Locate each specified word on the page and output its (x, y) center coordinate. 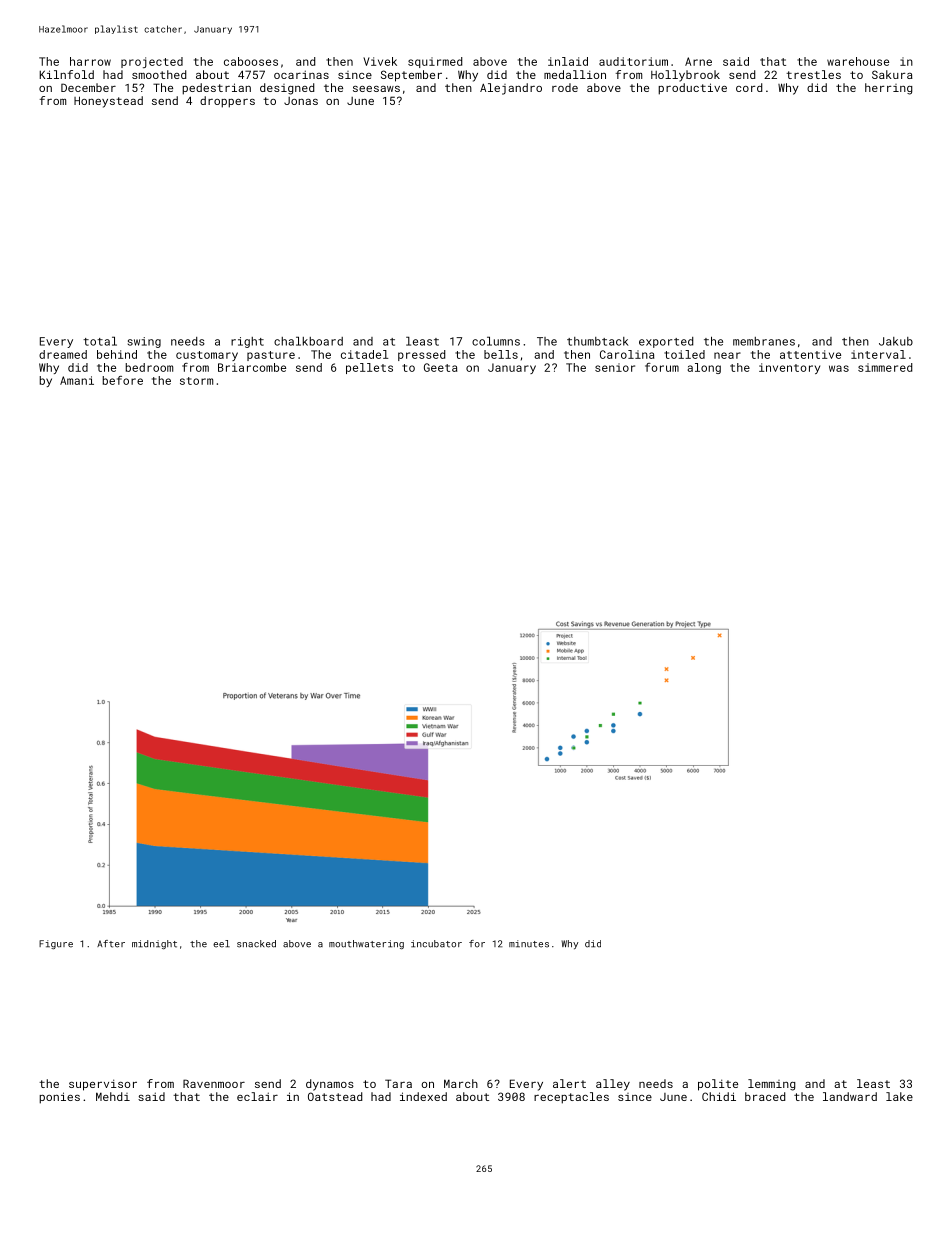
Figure (56, 944)
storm (196, 381)
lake (899, 1096)
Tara (398, 1083)
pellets (369, 368)
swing (144, 342)
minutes (529, 944)
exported (666, 342)
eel (221, 944)
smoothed (159, 74)
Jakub (896, 341)
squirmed (435, 62)
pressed (421, 355)
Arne (698, 61)
